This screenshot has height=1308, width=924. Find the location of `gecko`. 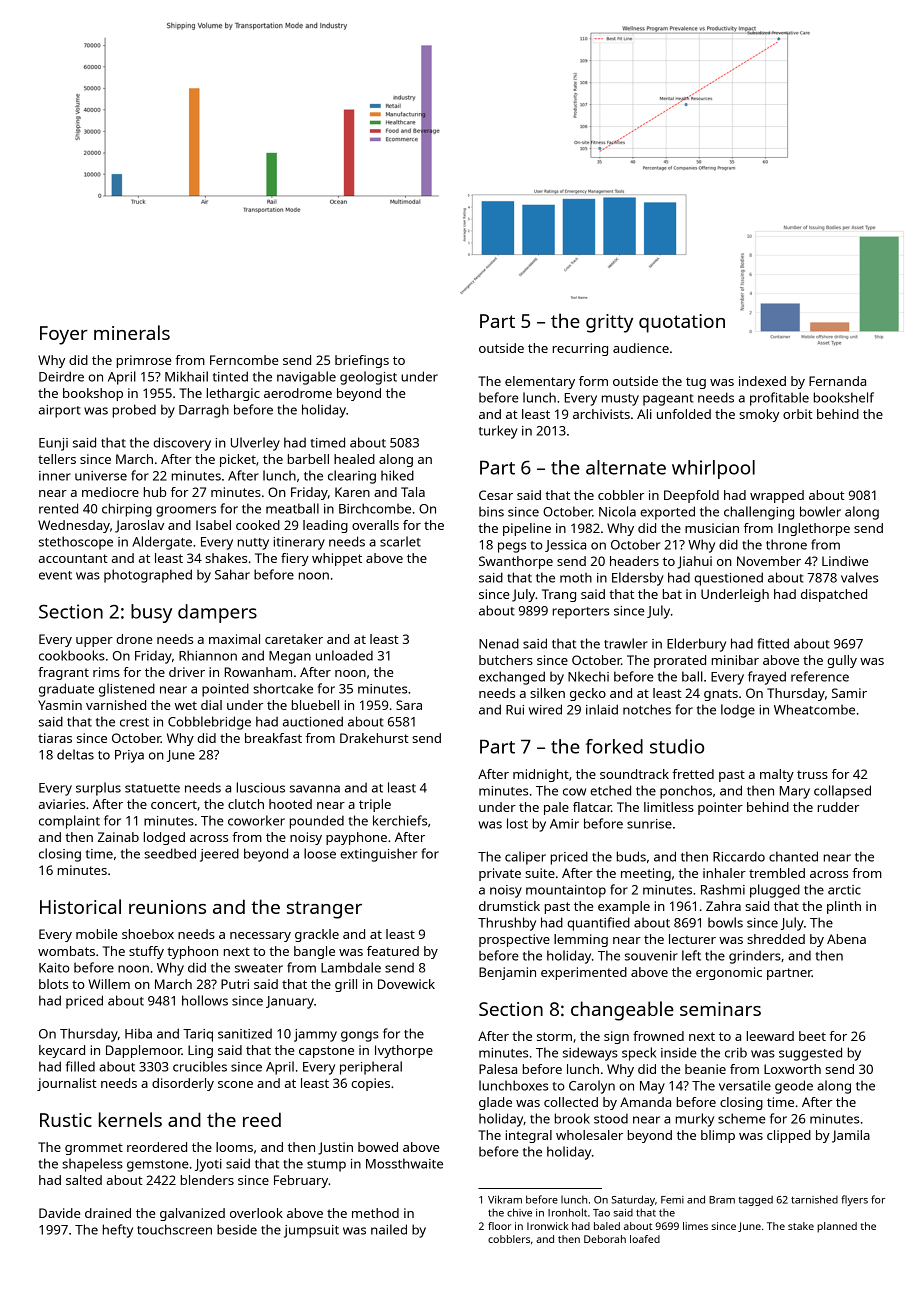

gecko is located at coordinates (588, 694).
